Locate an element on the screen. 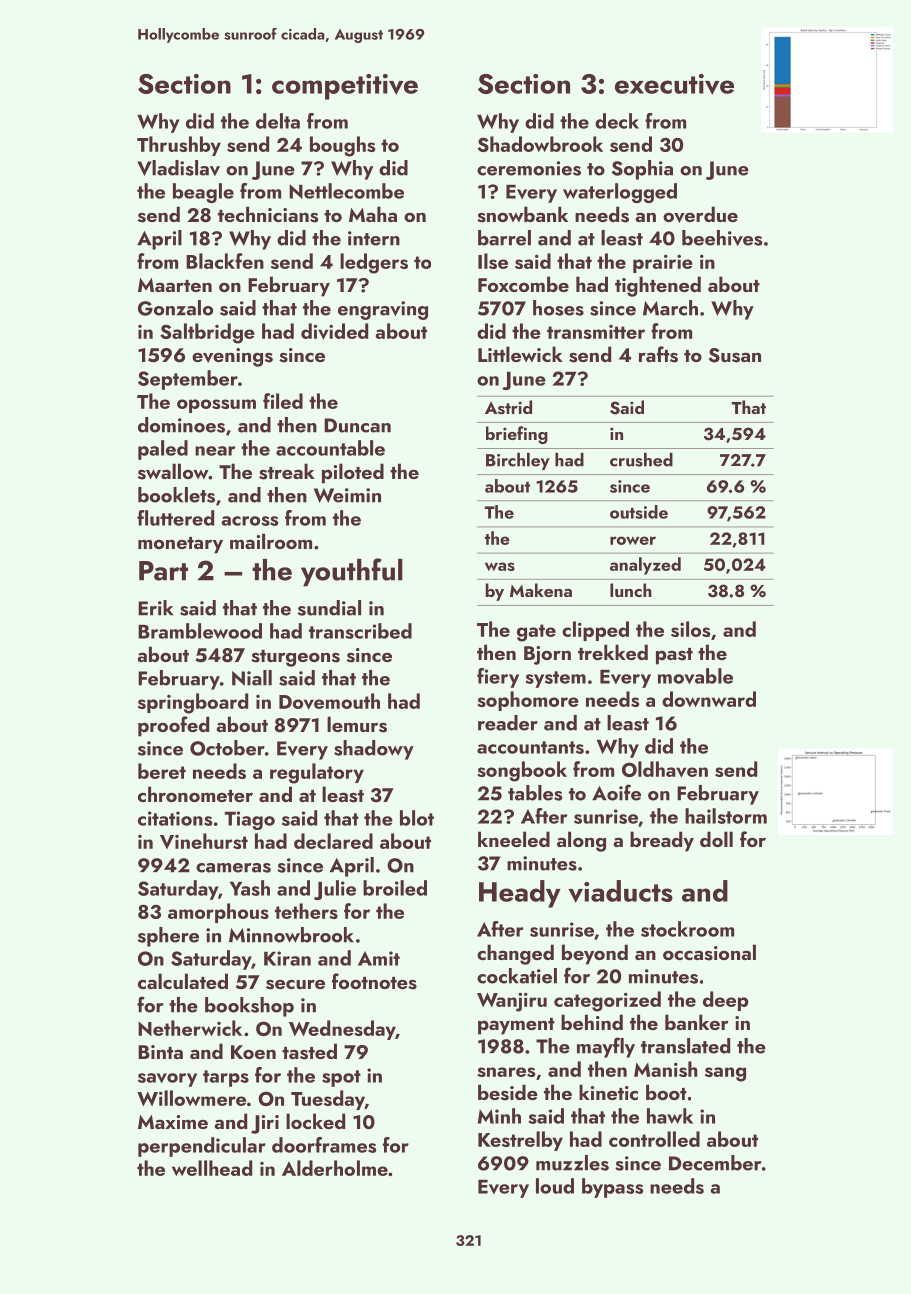 This screenshot has height=1294, width=911. deck is located at coordinates (617, 121).
